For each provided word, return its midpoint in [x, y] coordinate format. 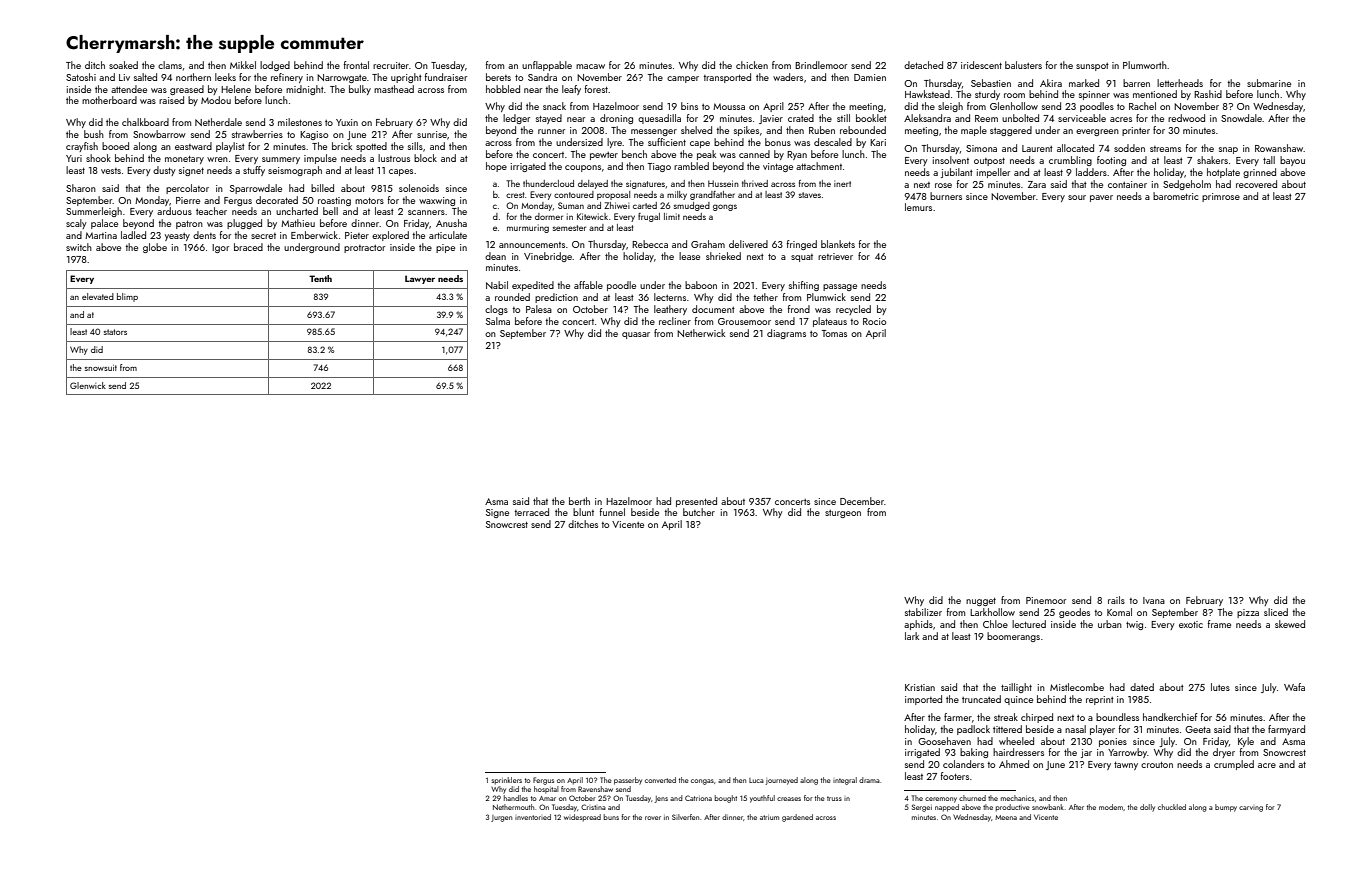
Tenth [320, 278]
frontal [356, 65]
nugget [981, 602]
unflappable [547, 66]
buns [611, 817]
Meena [1006, 817]
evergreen [1097, 132]
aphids [918, 625]
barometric [1175, 196]
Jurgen [501, 818]
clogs [496, 310]
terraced [531, 512]
